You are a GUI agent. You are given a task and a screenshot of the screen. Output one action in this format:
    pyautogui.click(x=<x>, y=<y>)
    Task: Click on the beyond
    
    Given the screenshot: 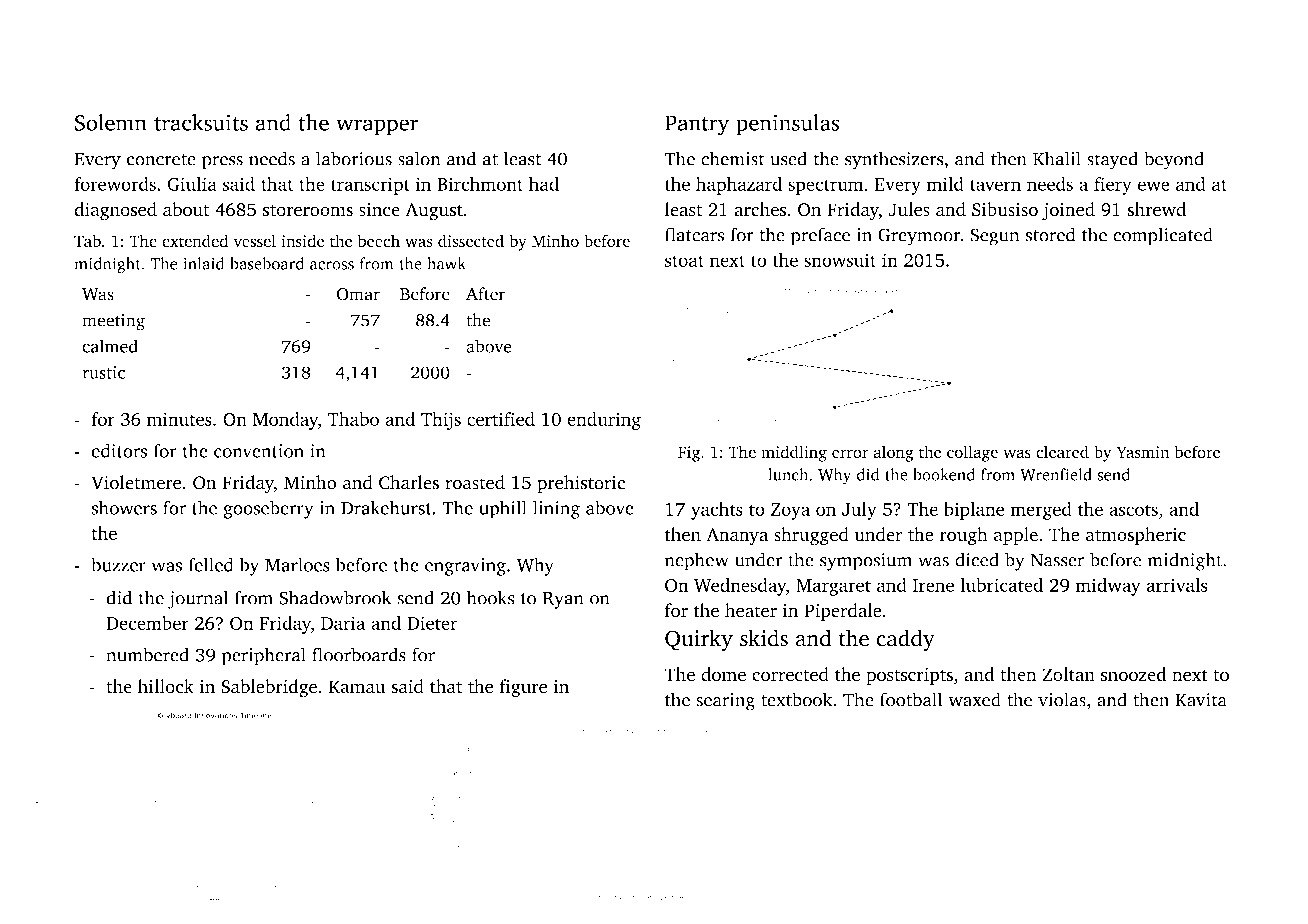 What is the action you would take?
    pyautogui.click(x=1174, y=160)
